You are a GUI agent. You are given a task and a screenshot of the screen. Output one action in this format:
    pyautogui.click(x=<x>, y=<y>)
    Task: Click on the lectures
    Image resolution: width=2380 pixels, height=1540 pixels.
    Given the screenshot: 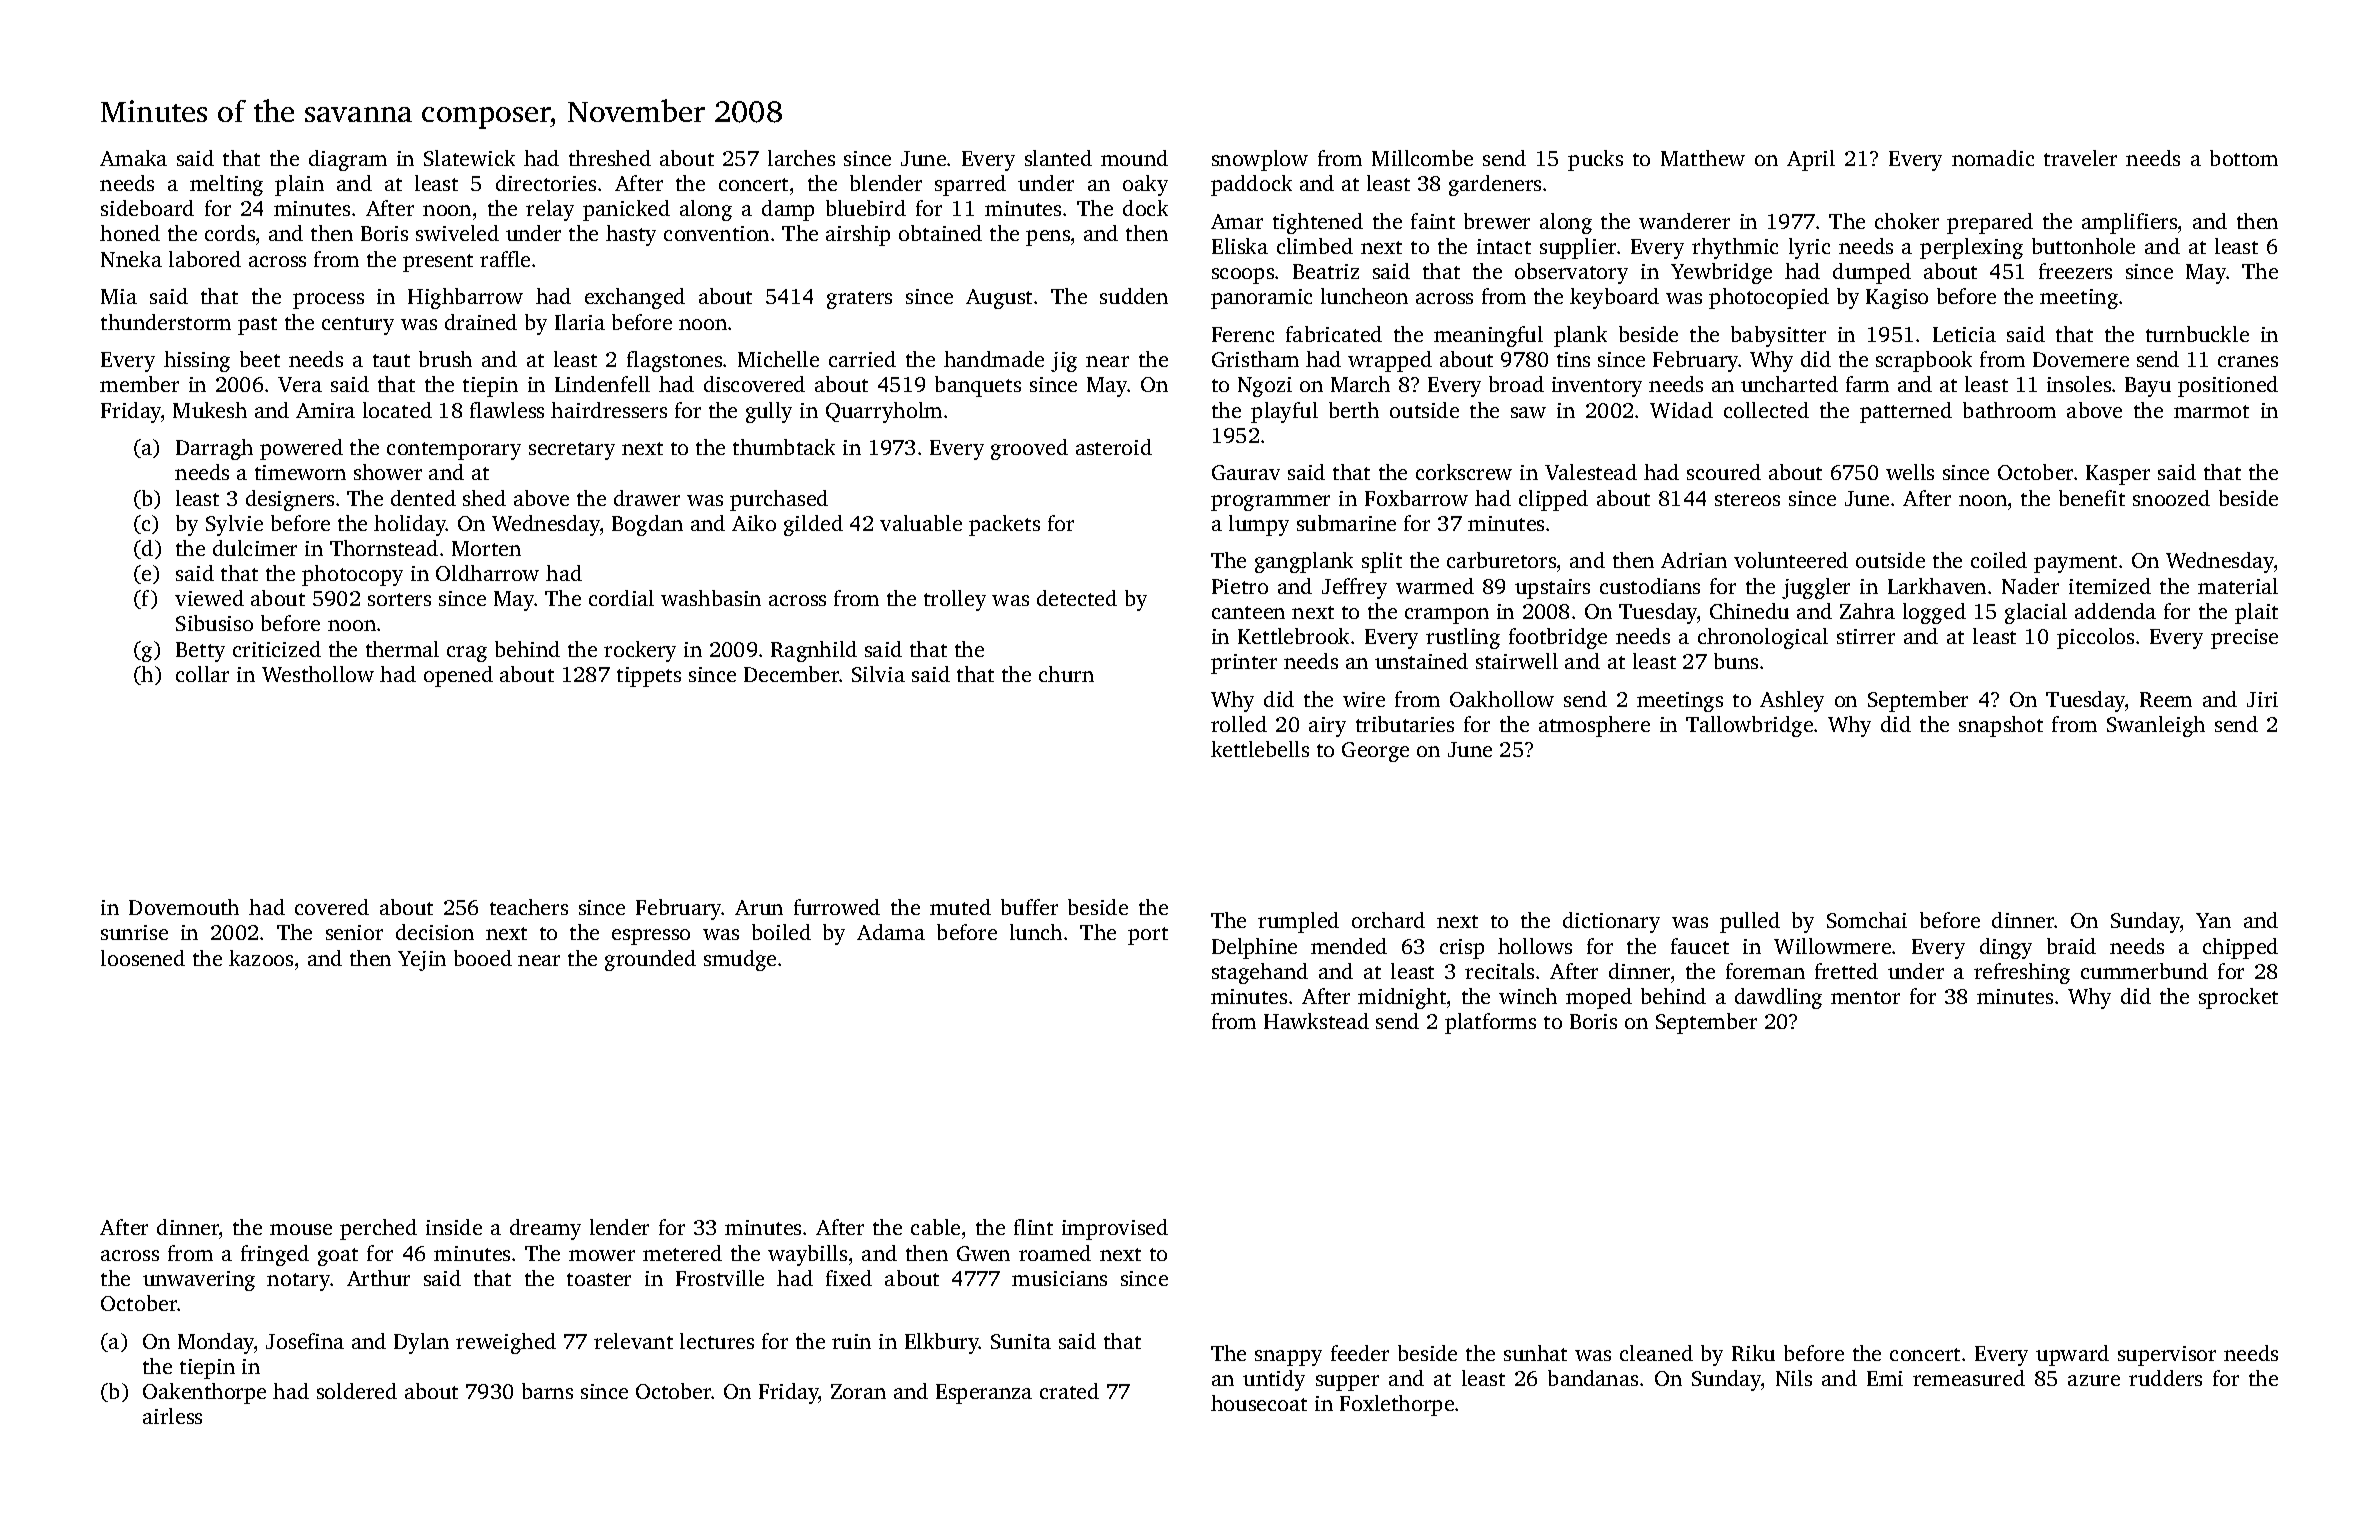 What is the action you would take?
    pyautogui.click(x=717, y=1341)
